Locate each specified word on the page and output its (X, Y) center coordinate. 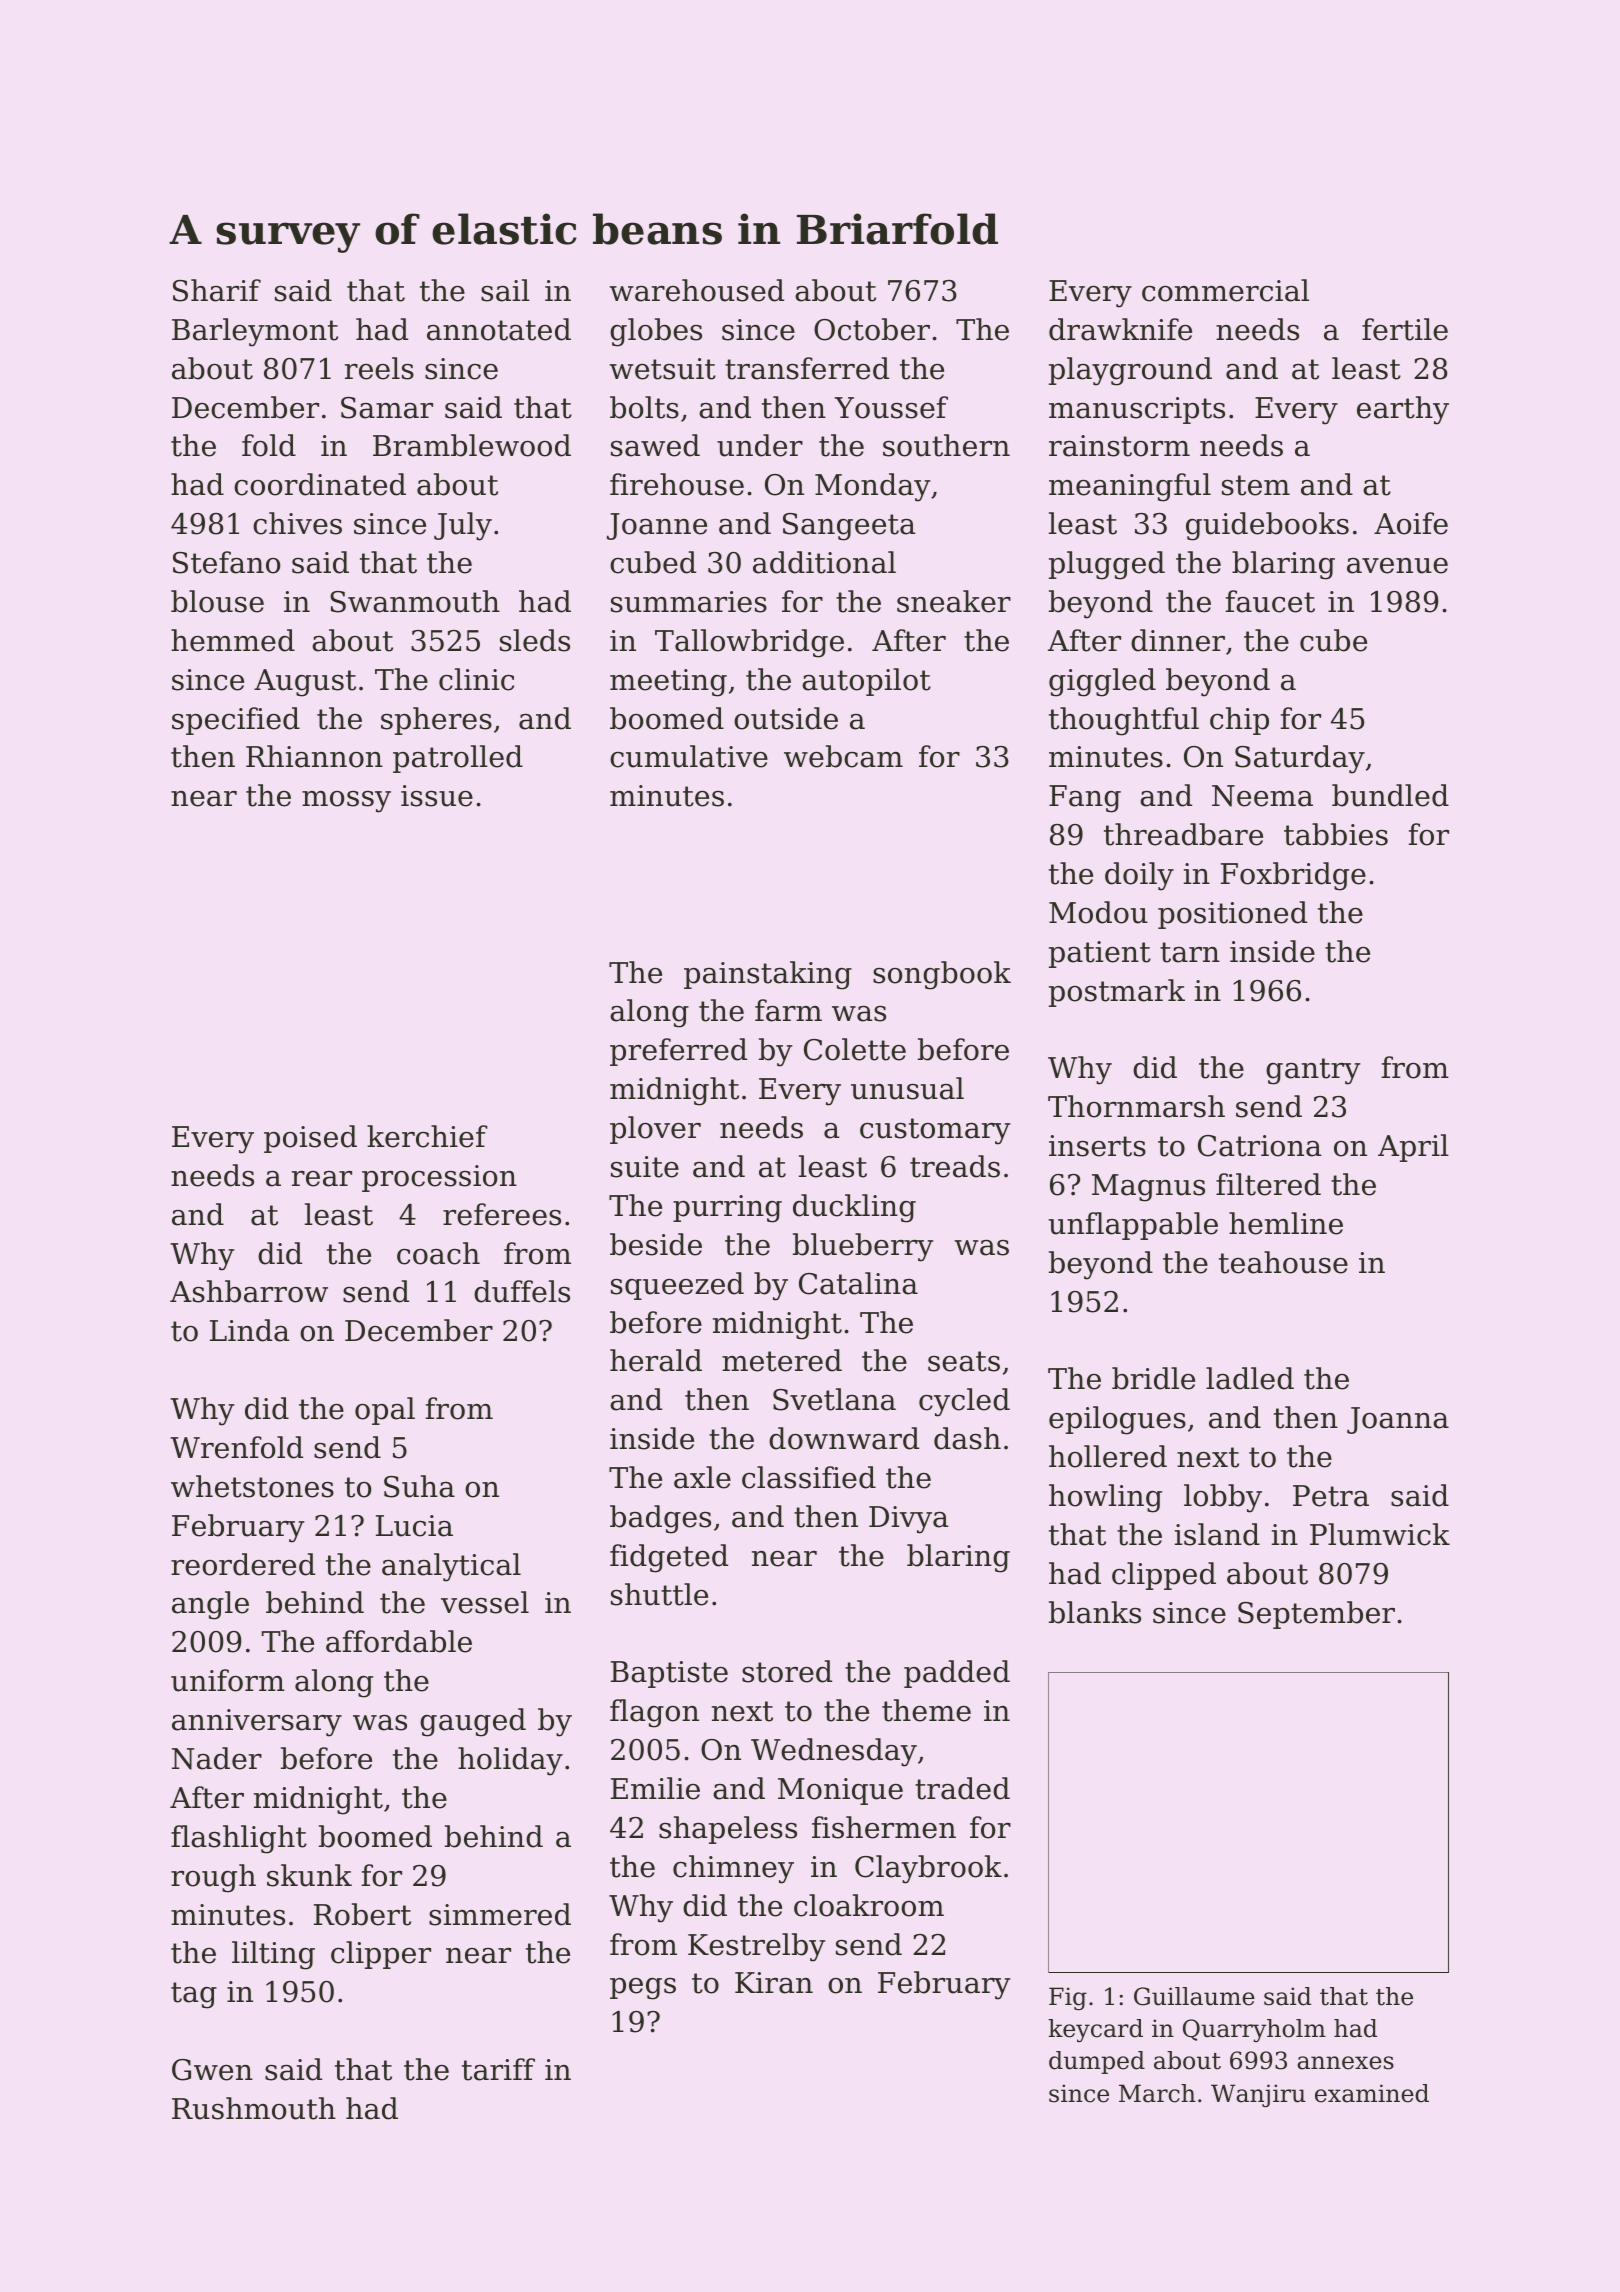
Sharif (217, 290)
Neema (1262, 796)
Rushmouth (254, 2108)
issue (437, 796)
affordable (399, 1641)
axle (702, 1477)
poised (310, 1139)
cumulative (689, 756)
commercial (1225, 290)
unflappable (1133, 1226)
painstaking (768, 975)
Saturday (1300, 759)
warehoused (697, 290)
